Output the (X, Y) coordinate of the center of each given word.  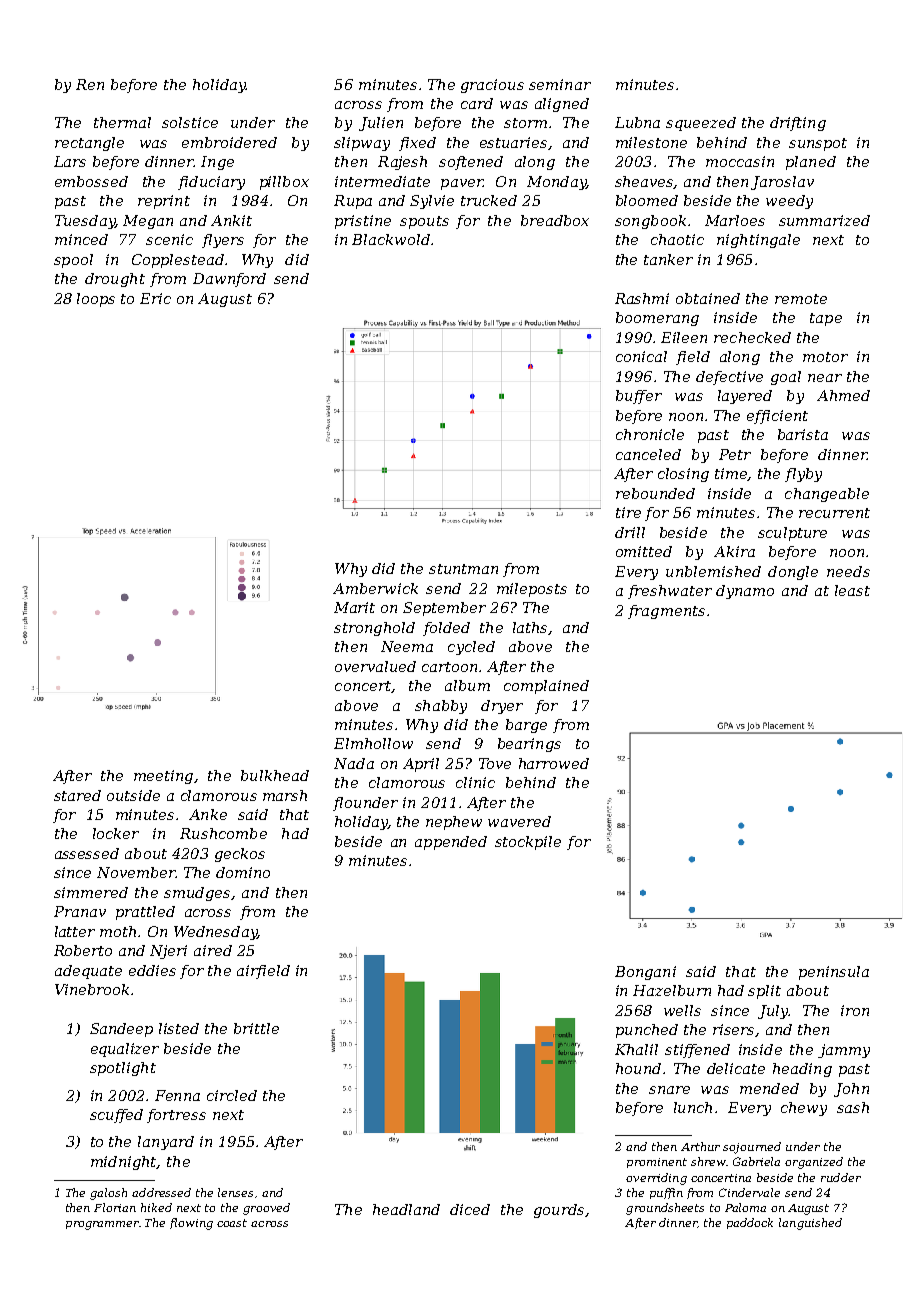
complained (546, 687)
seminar (560, 84)
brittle (256, 1028)
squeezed (701, 124)
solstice (190, 122)
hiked (156, 1207)
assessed (87, 853)
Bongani (645, 973)
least (852, 590)
